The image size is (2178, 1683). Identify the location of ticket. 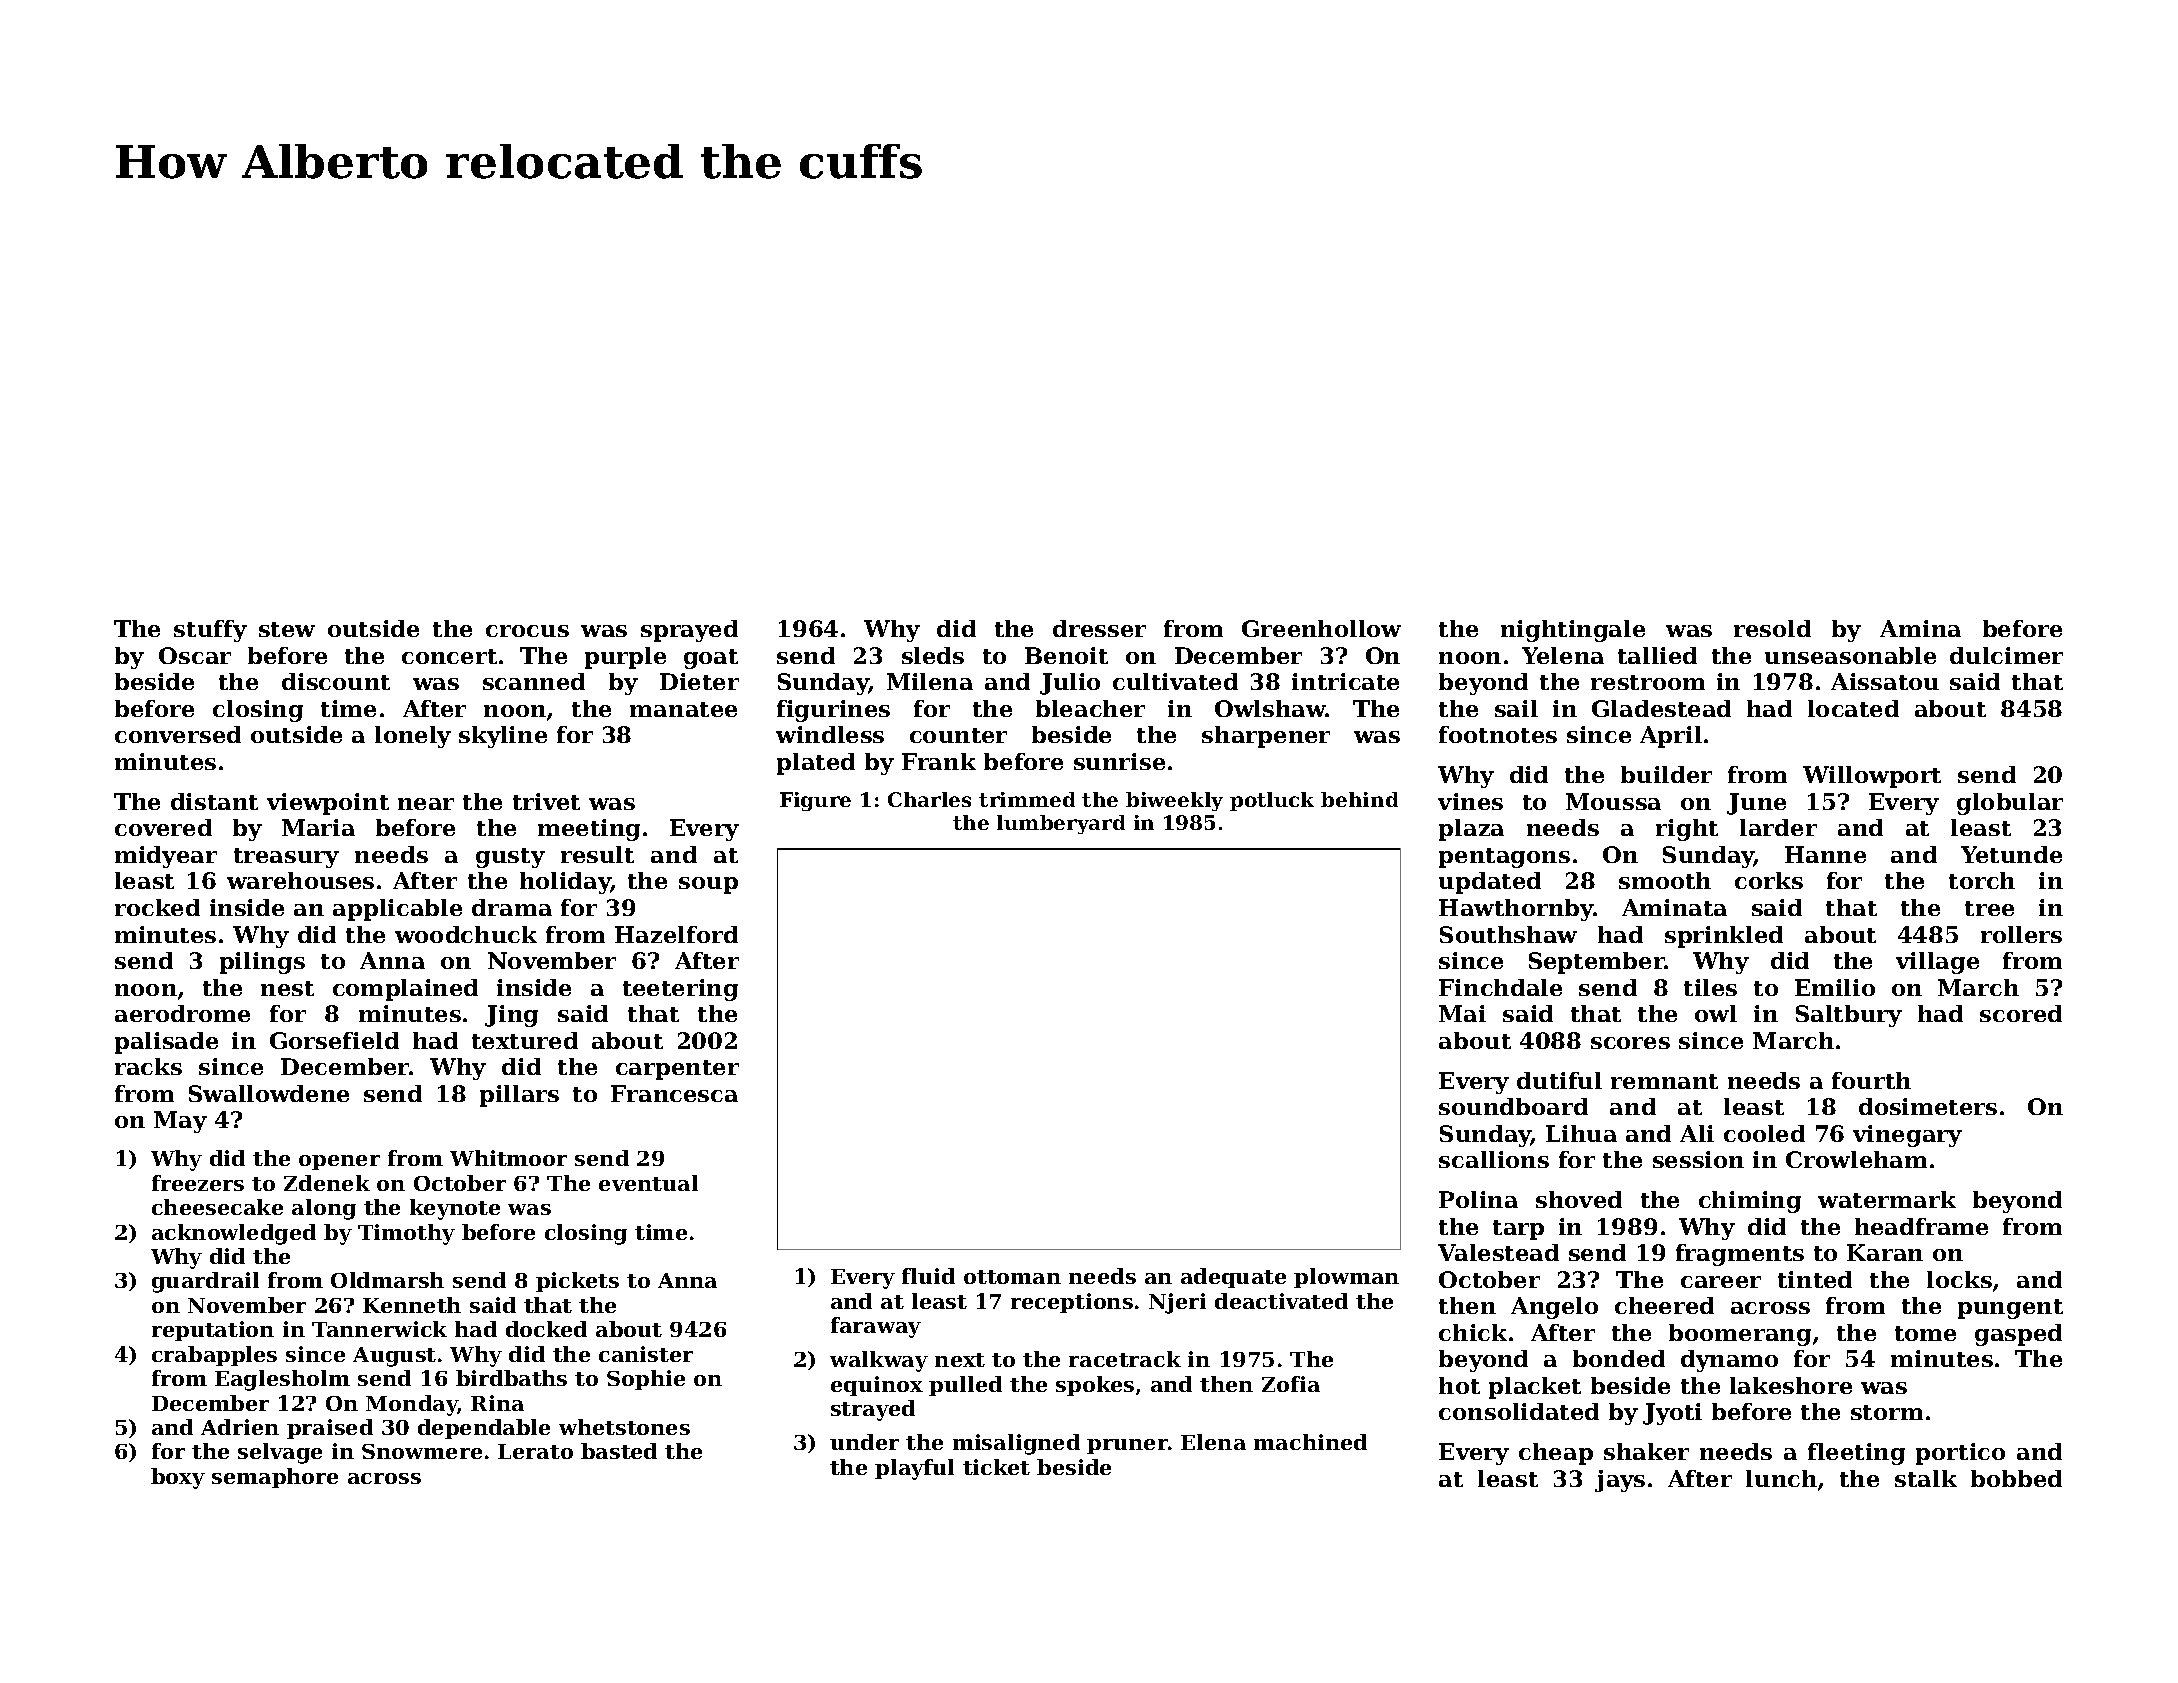
(996, 1467).
